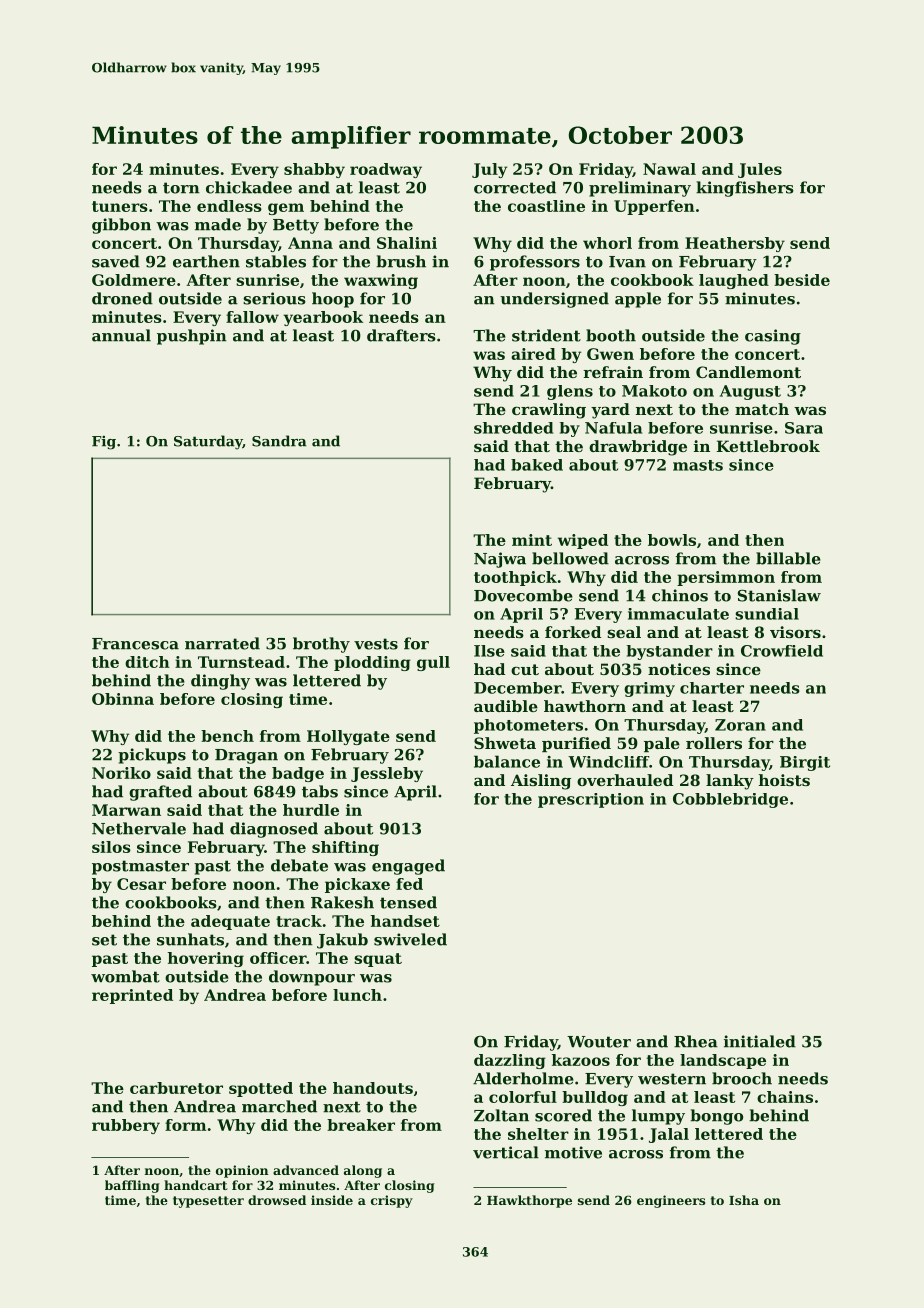  Describe the element at coordinates (433, 663) in the screenshot. I see `gull` at that location.
